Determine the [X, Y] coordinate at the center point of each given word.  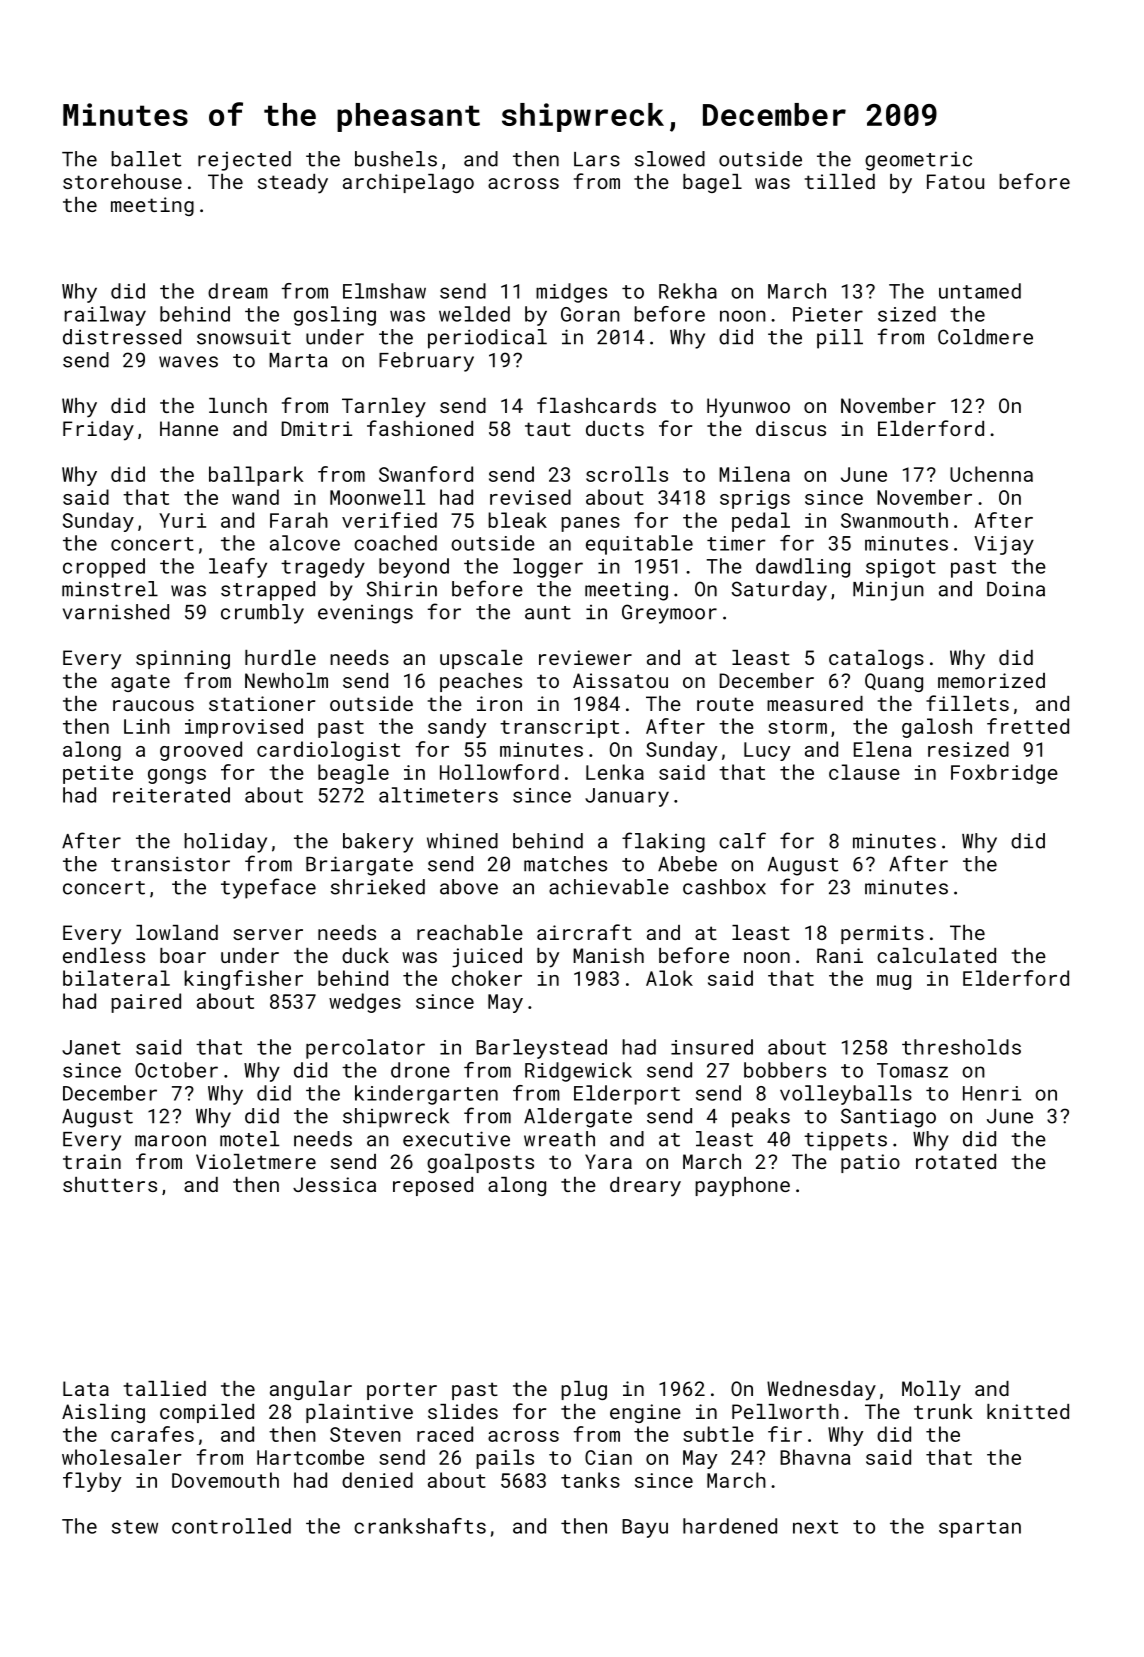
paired [146, 1003]
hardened [730, 1526]
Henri [992, 1093]
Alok [669, 978]
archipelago [408, 183]
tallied [165, 1388]
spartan [980, 1529]
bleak [517, 520]
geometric [918, 161]
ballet [146, 159]
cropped [104, 568]
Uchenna [991, 474]
